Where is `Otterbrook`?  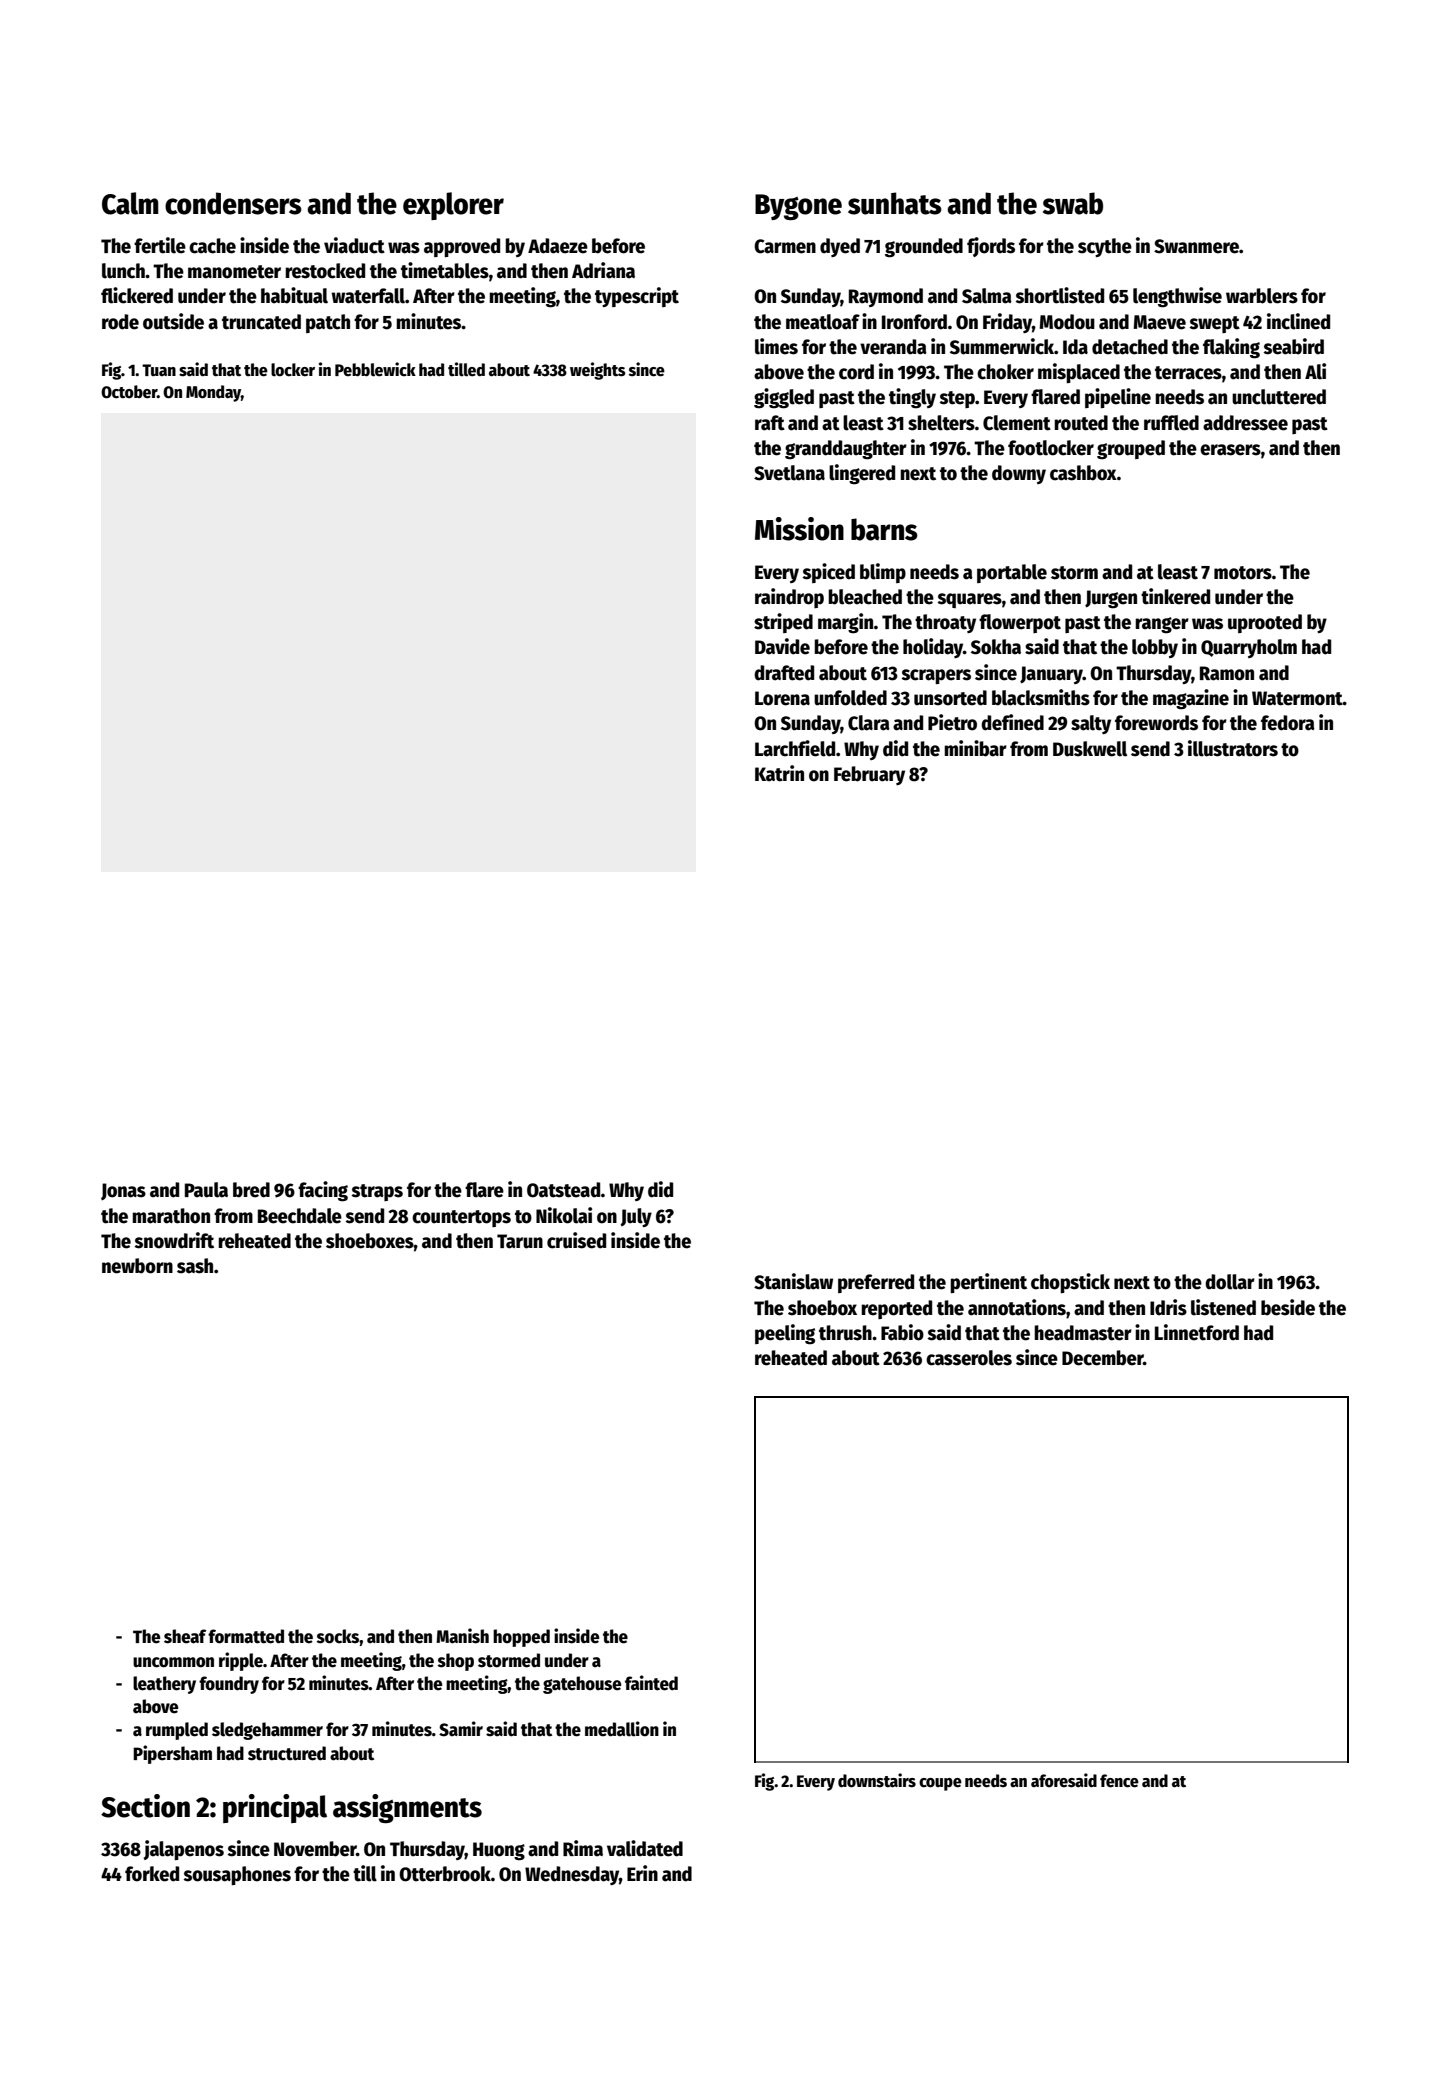 Otterbrook is located at coordinates (445, 1874).
